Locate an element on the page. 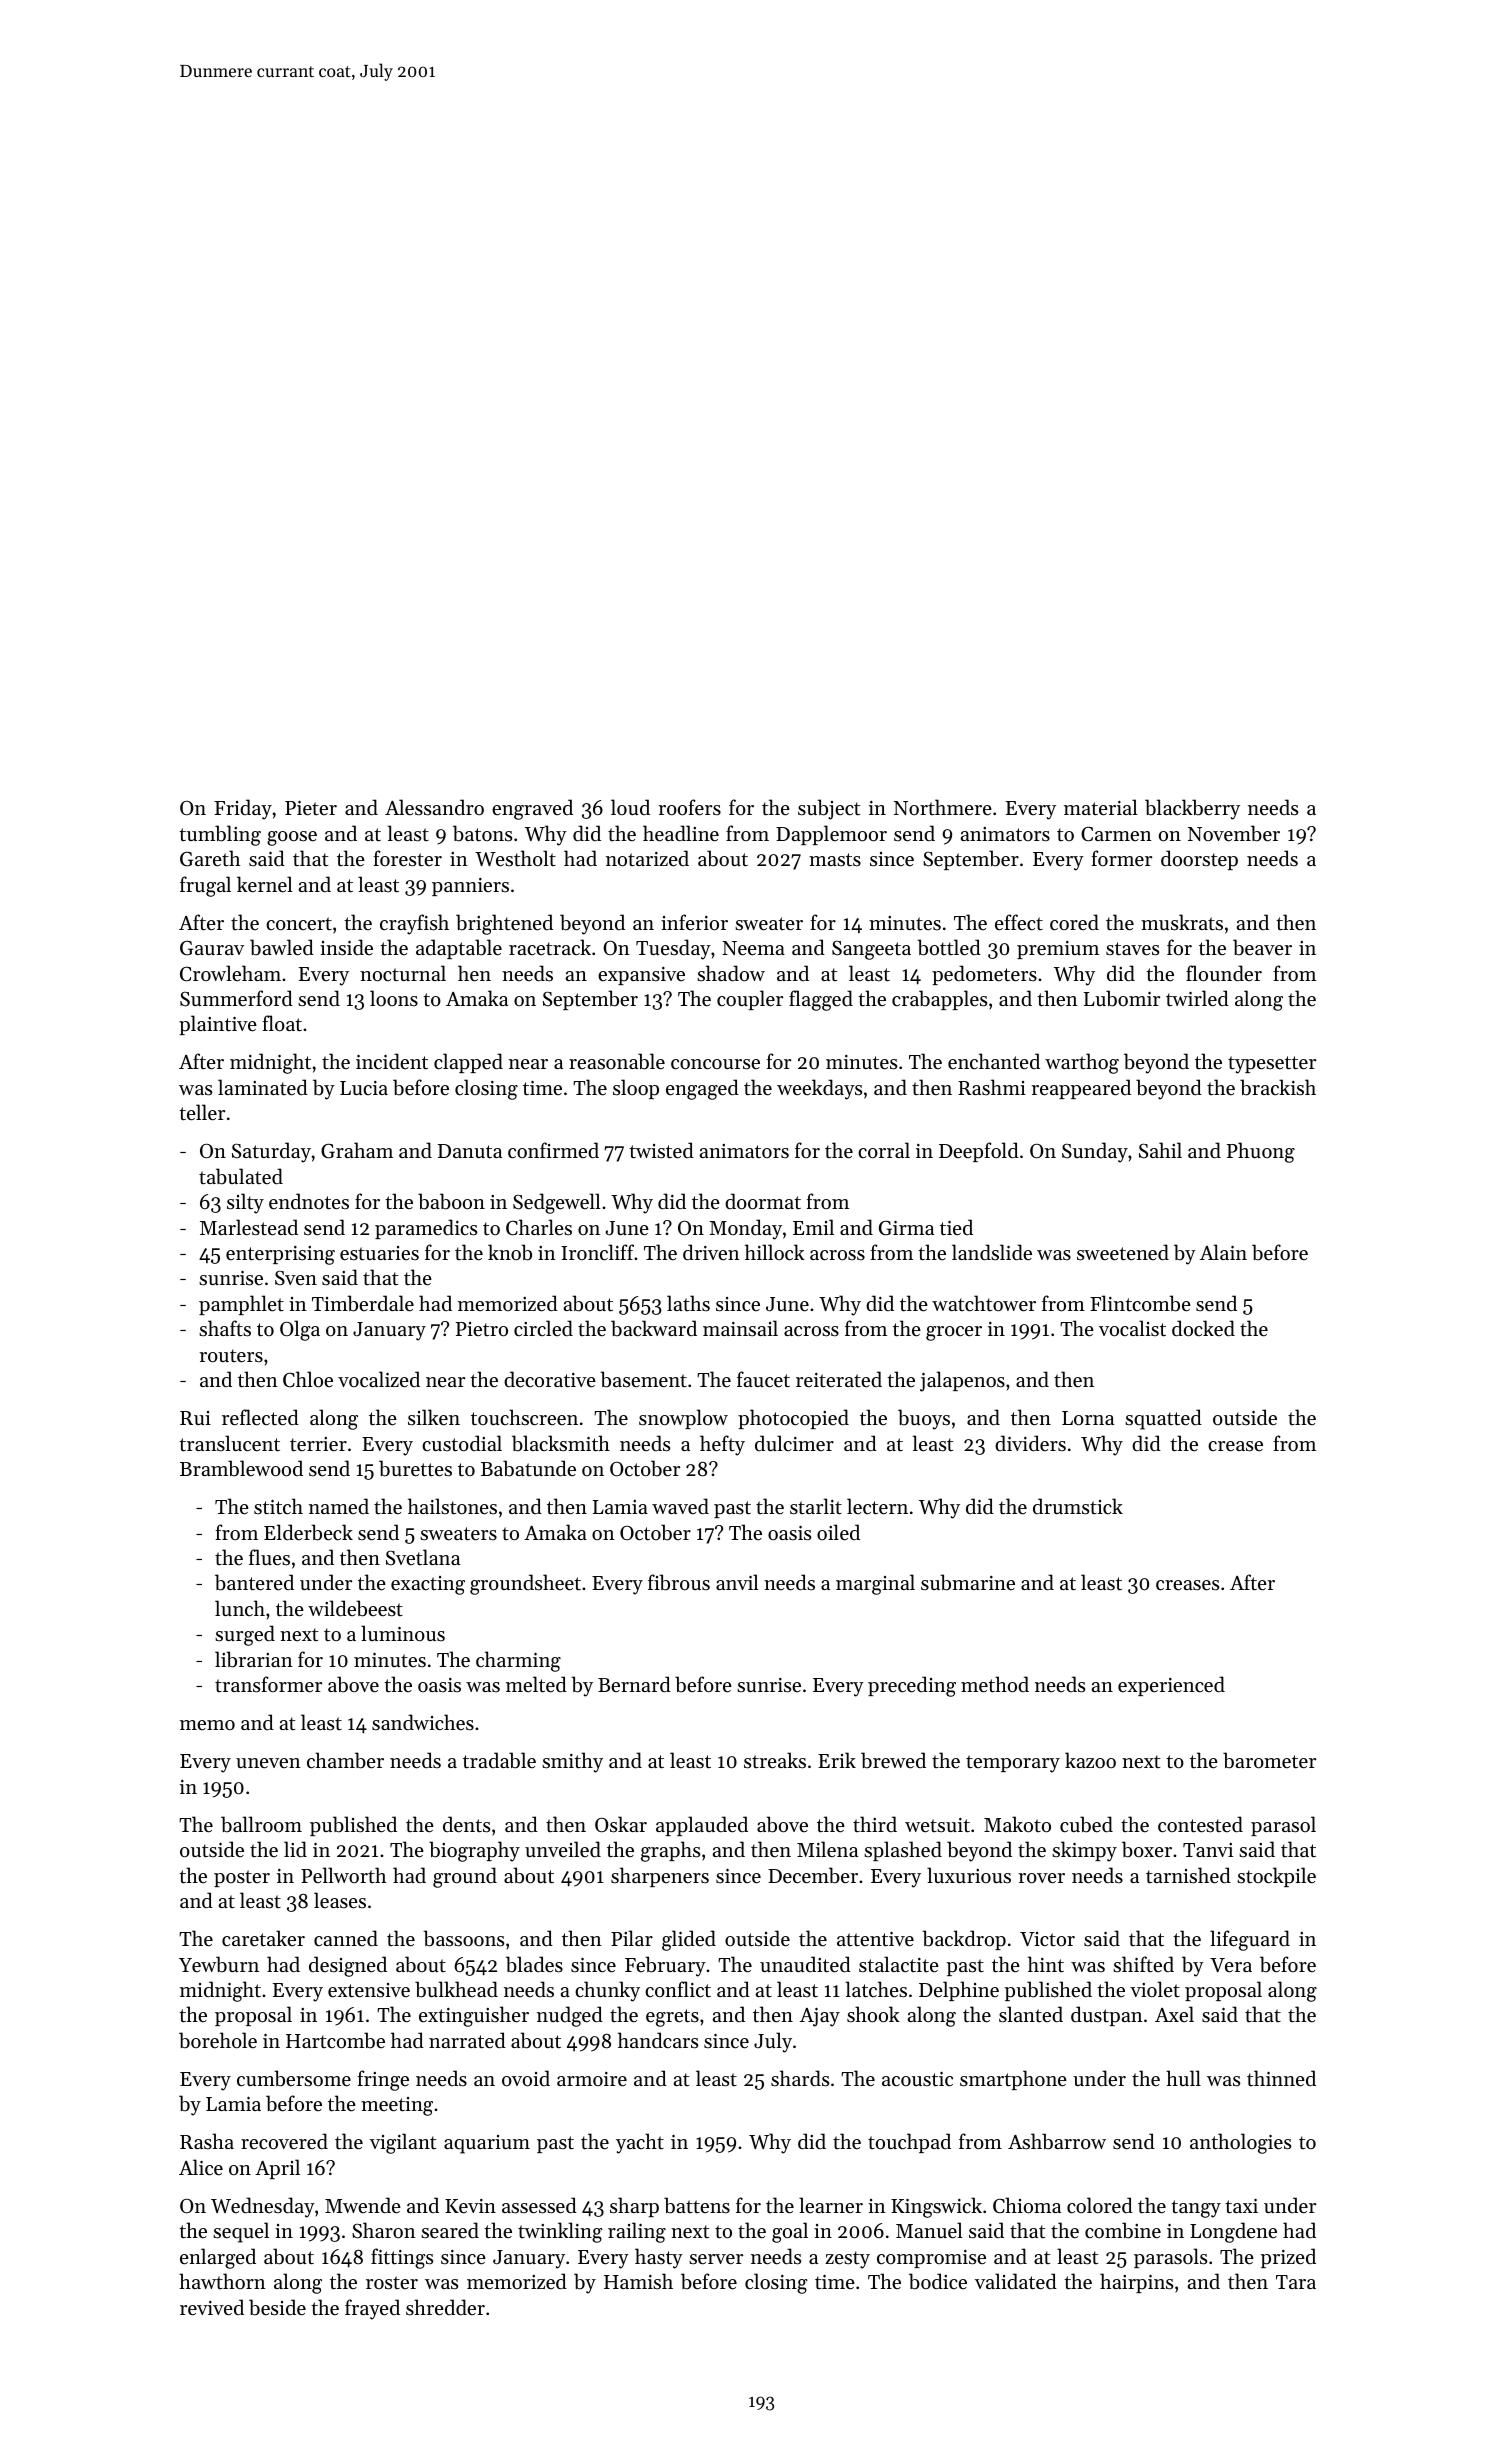 The height and width of the document is (2464, 1496). stitch is located at coordinates (278, 1506).
